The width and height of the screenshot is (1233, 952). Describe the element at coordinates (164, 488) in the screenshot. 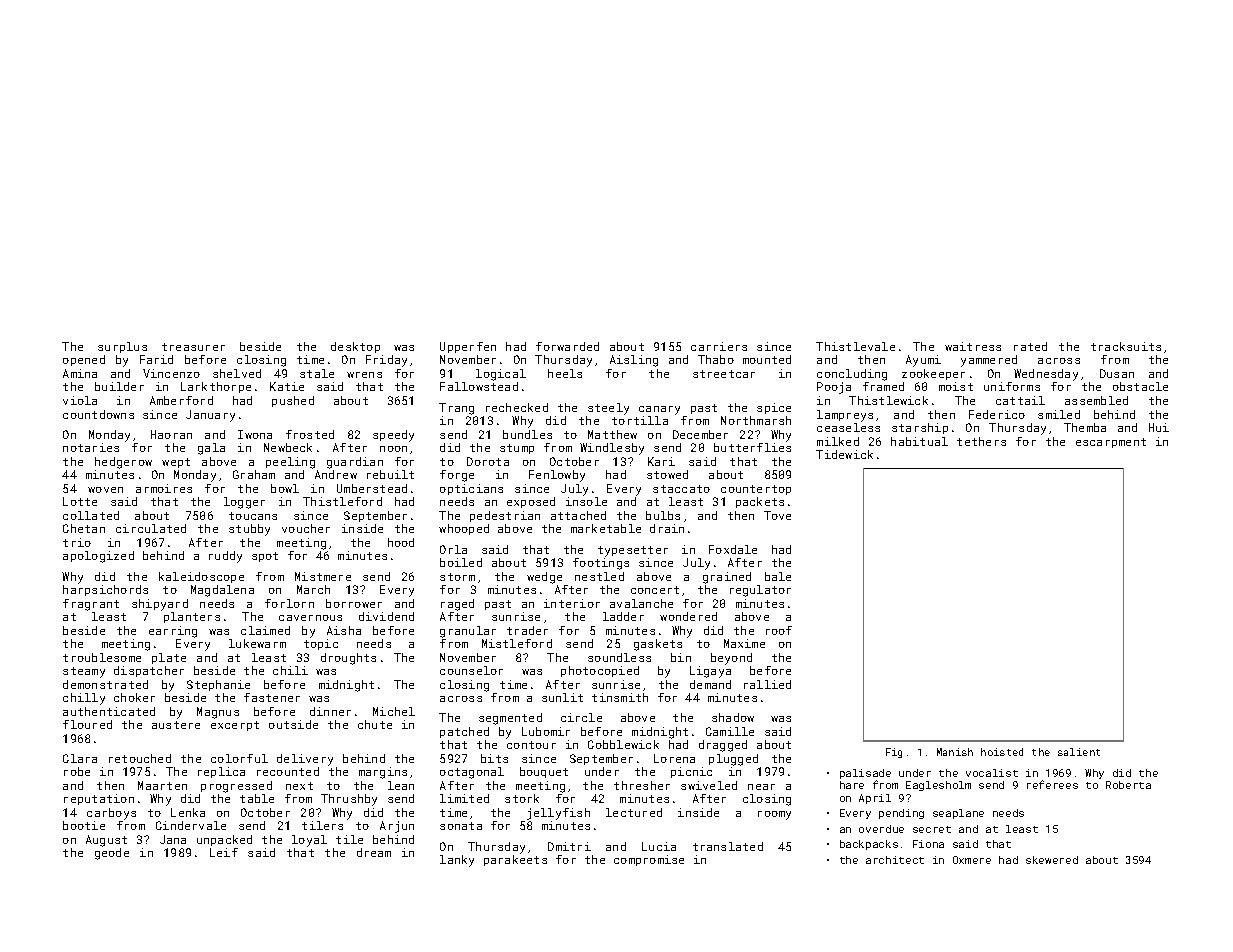

I see `armoires` at that location.
